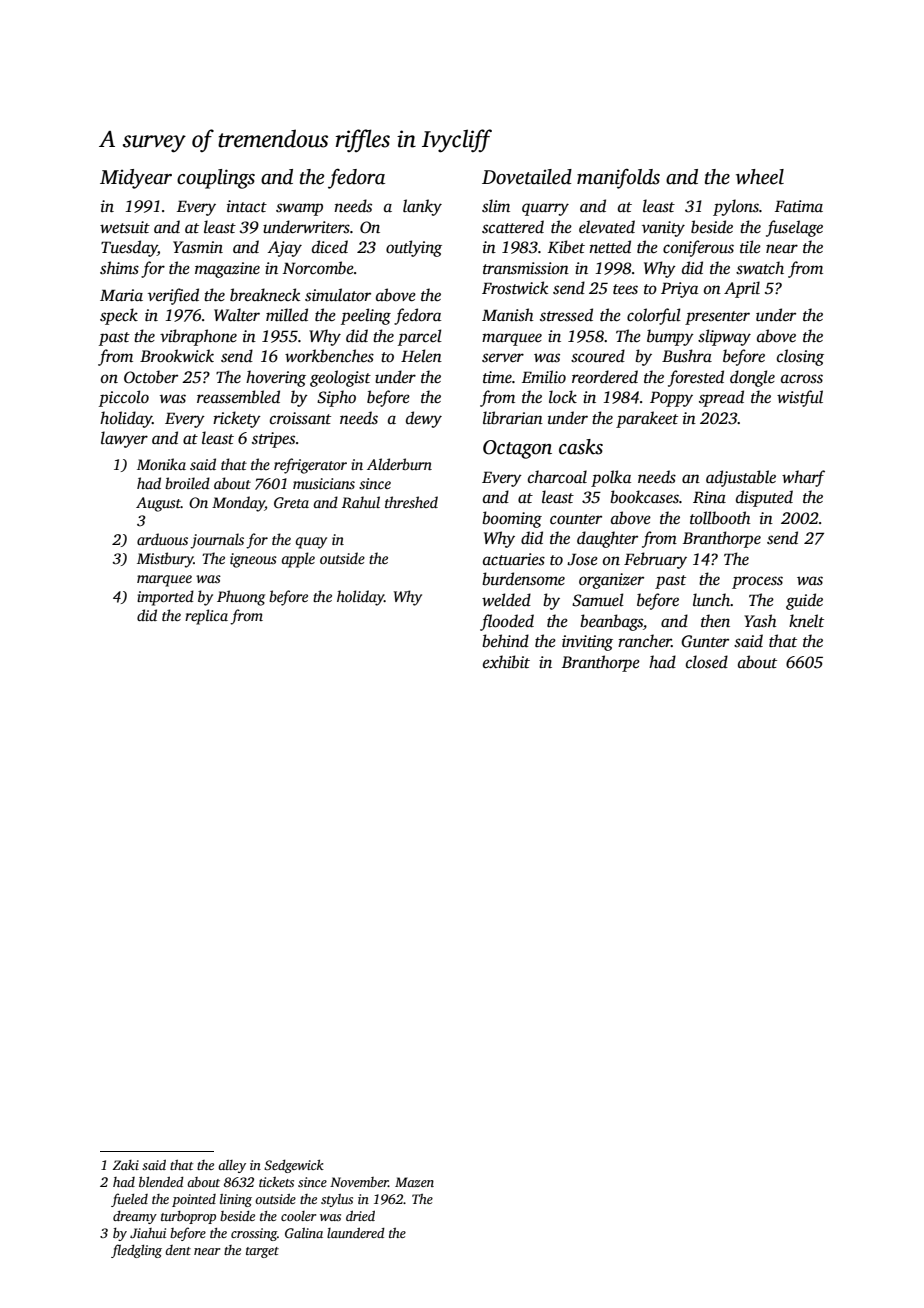  I want to click on Ajay, so click(285, 249).
